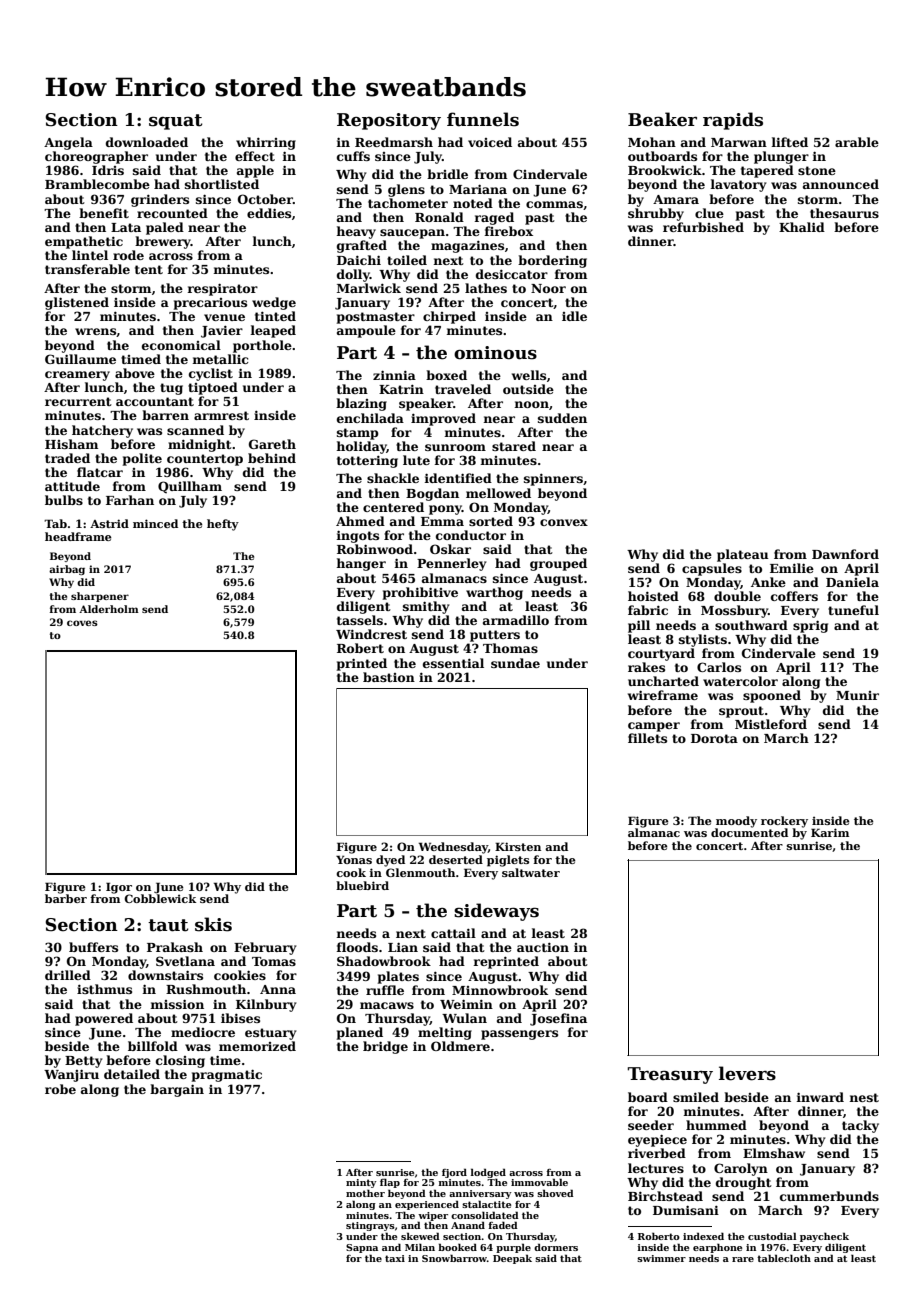  What do you see at coordinates (362, 1248) in the screenshot?
I see `Sapna` at bounding box center [362, 1248].
